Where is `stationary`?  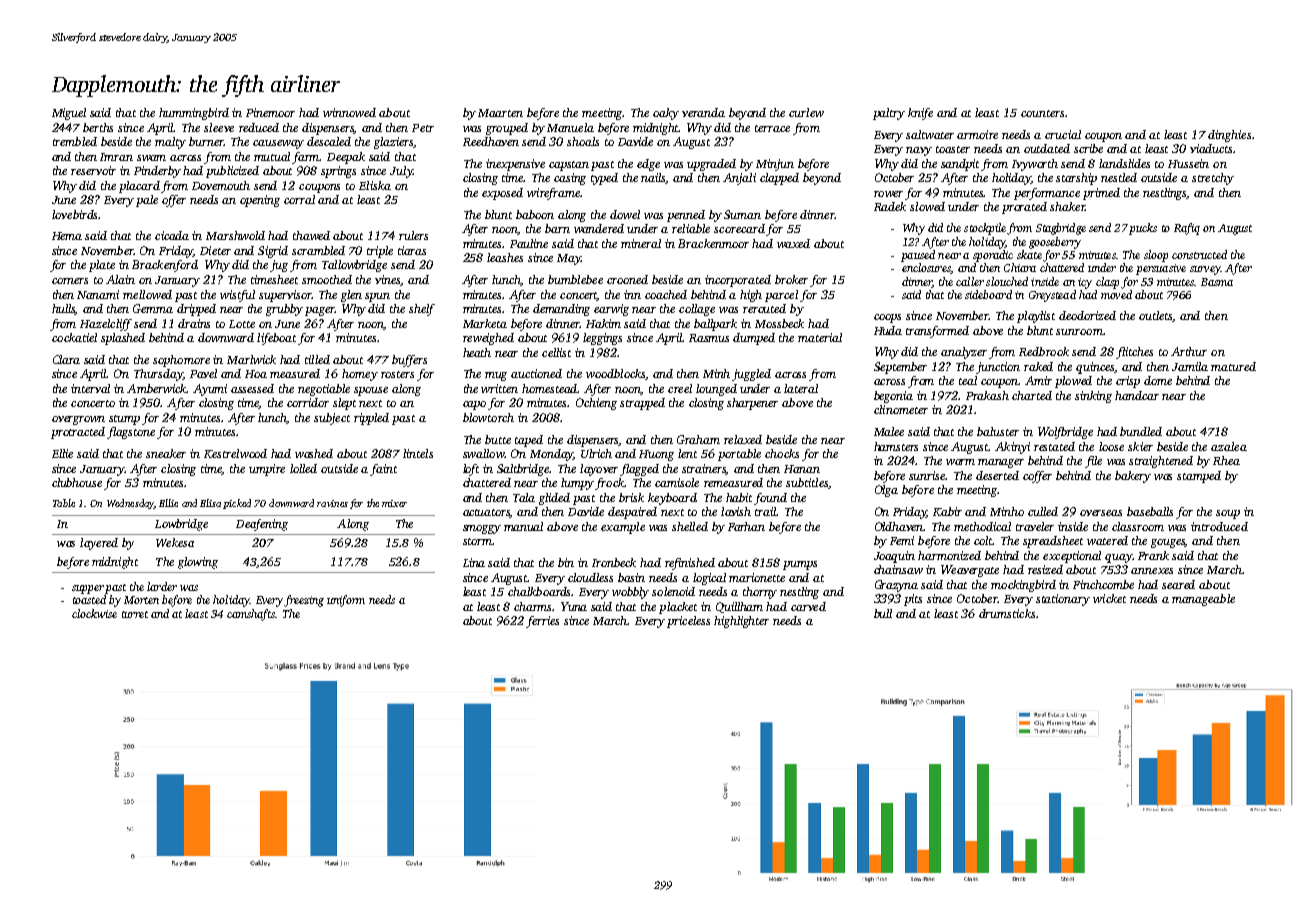
stationary is located at coordinates (1063, 600).
